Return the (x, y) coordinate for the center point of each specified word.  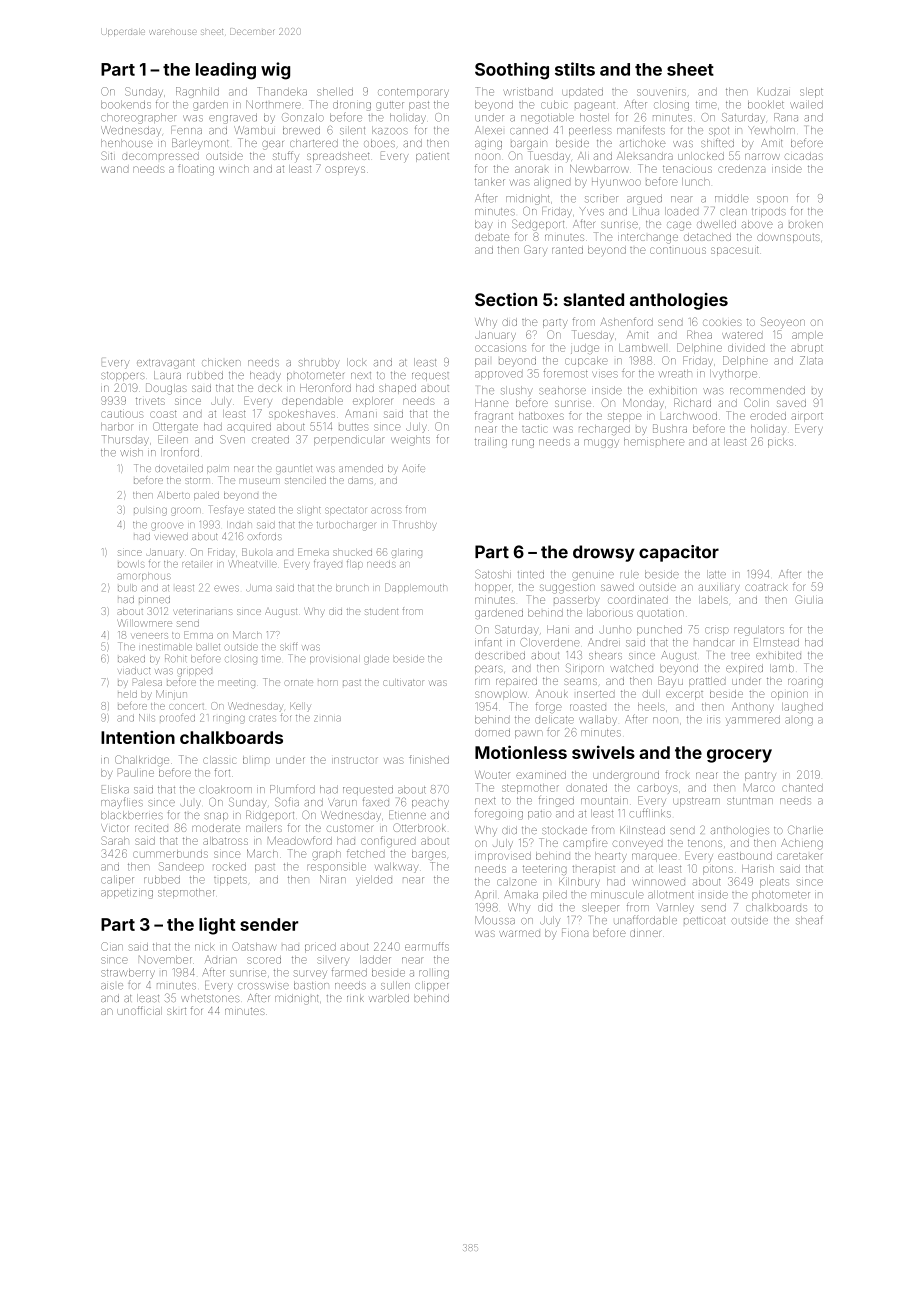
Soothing (512, 71)
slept (811, 93)
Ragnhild (197, 92)
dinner (646, 933)
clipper (431, 986)
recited (151, 828)
